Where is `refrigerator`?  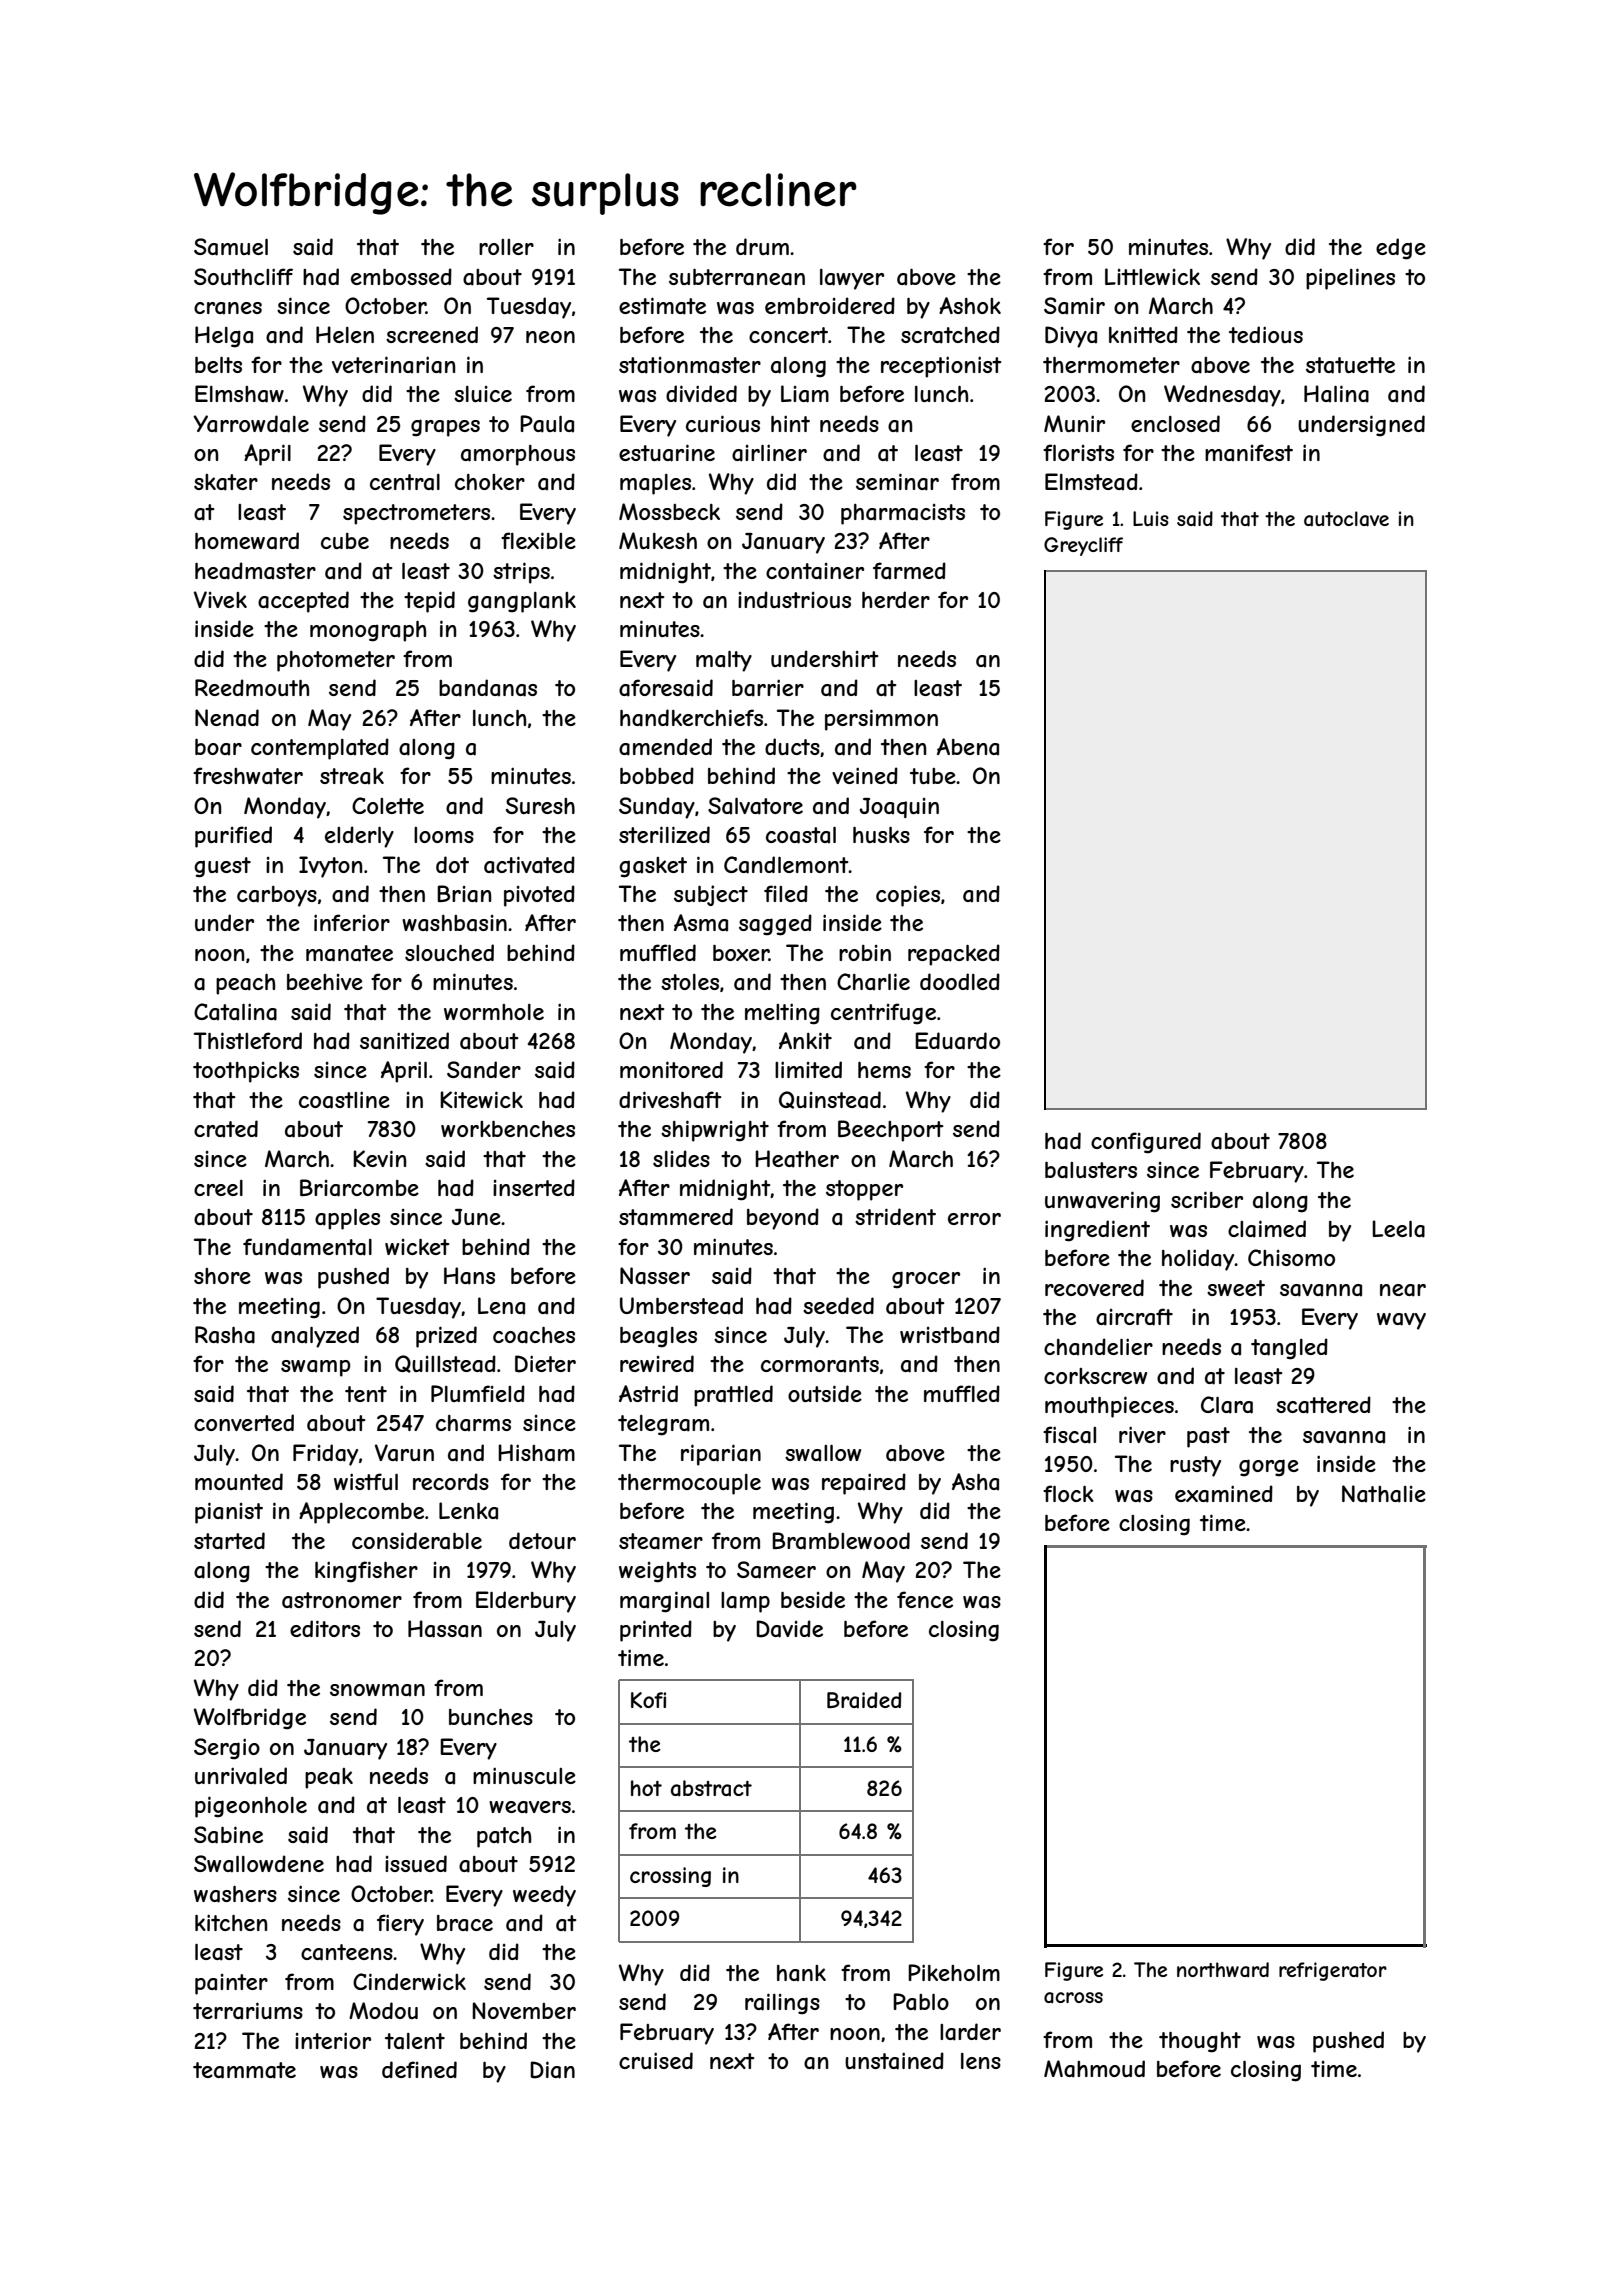 refrigerator is located at coordinates (1333, 1971).
